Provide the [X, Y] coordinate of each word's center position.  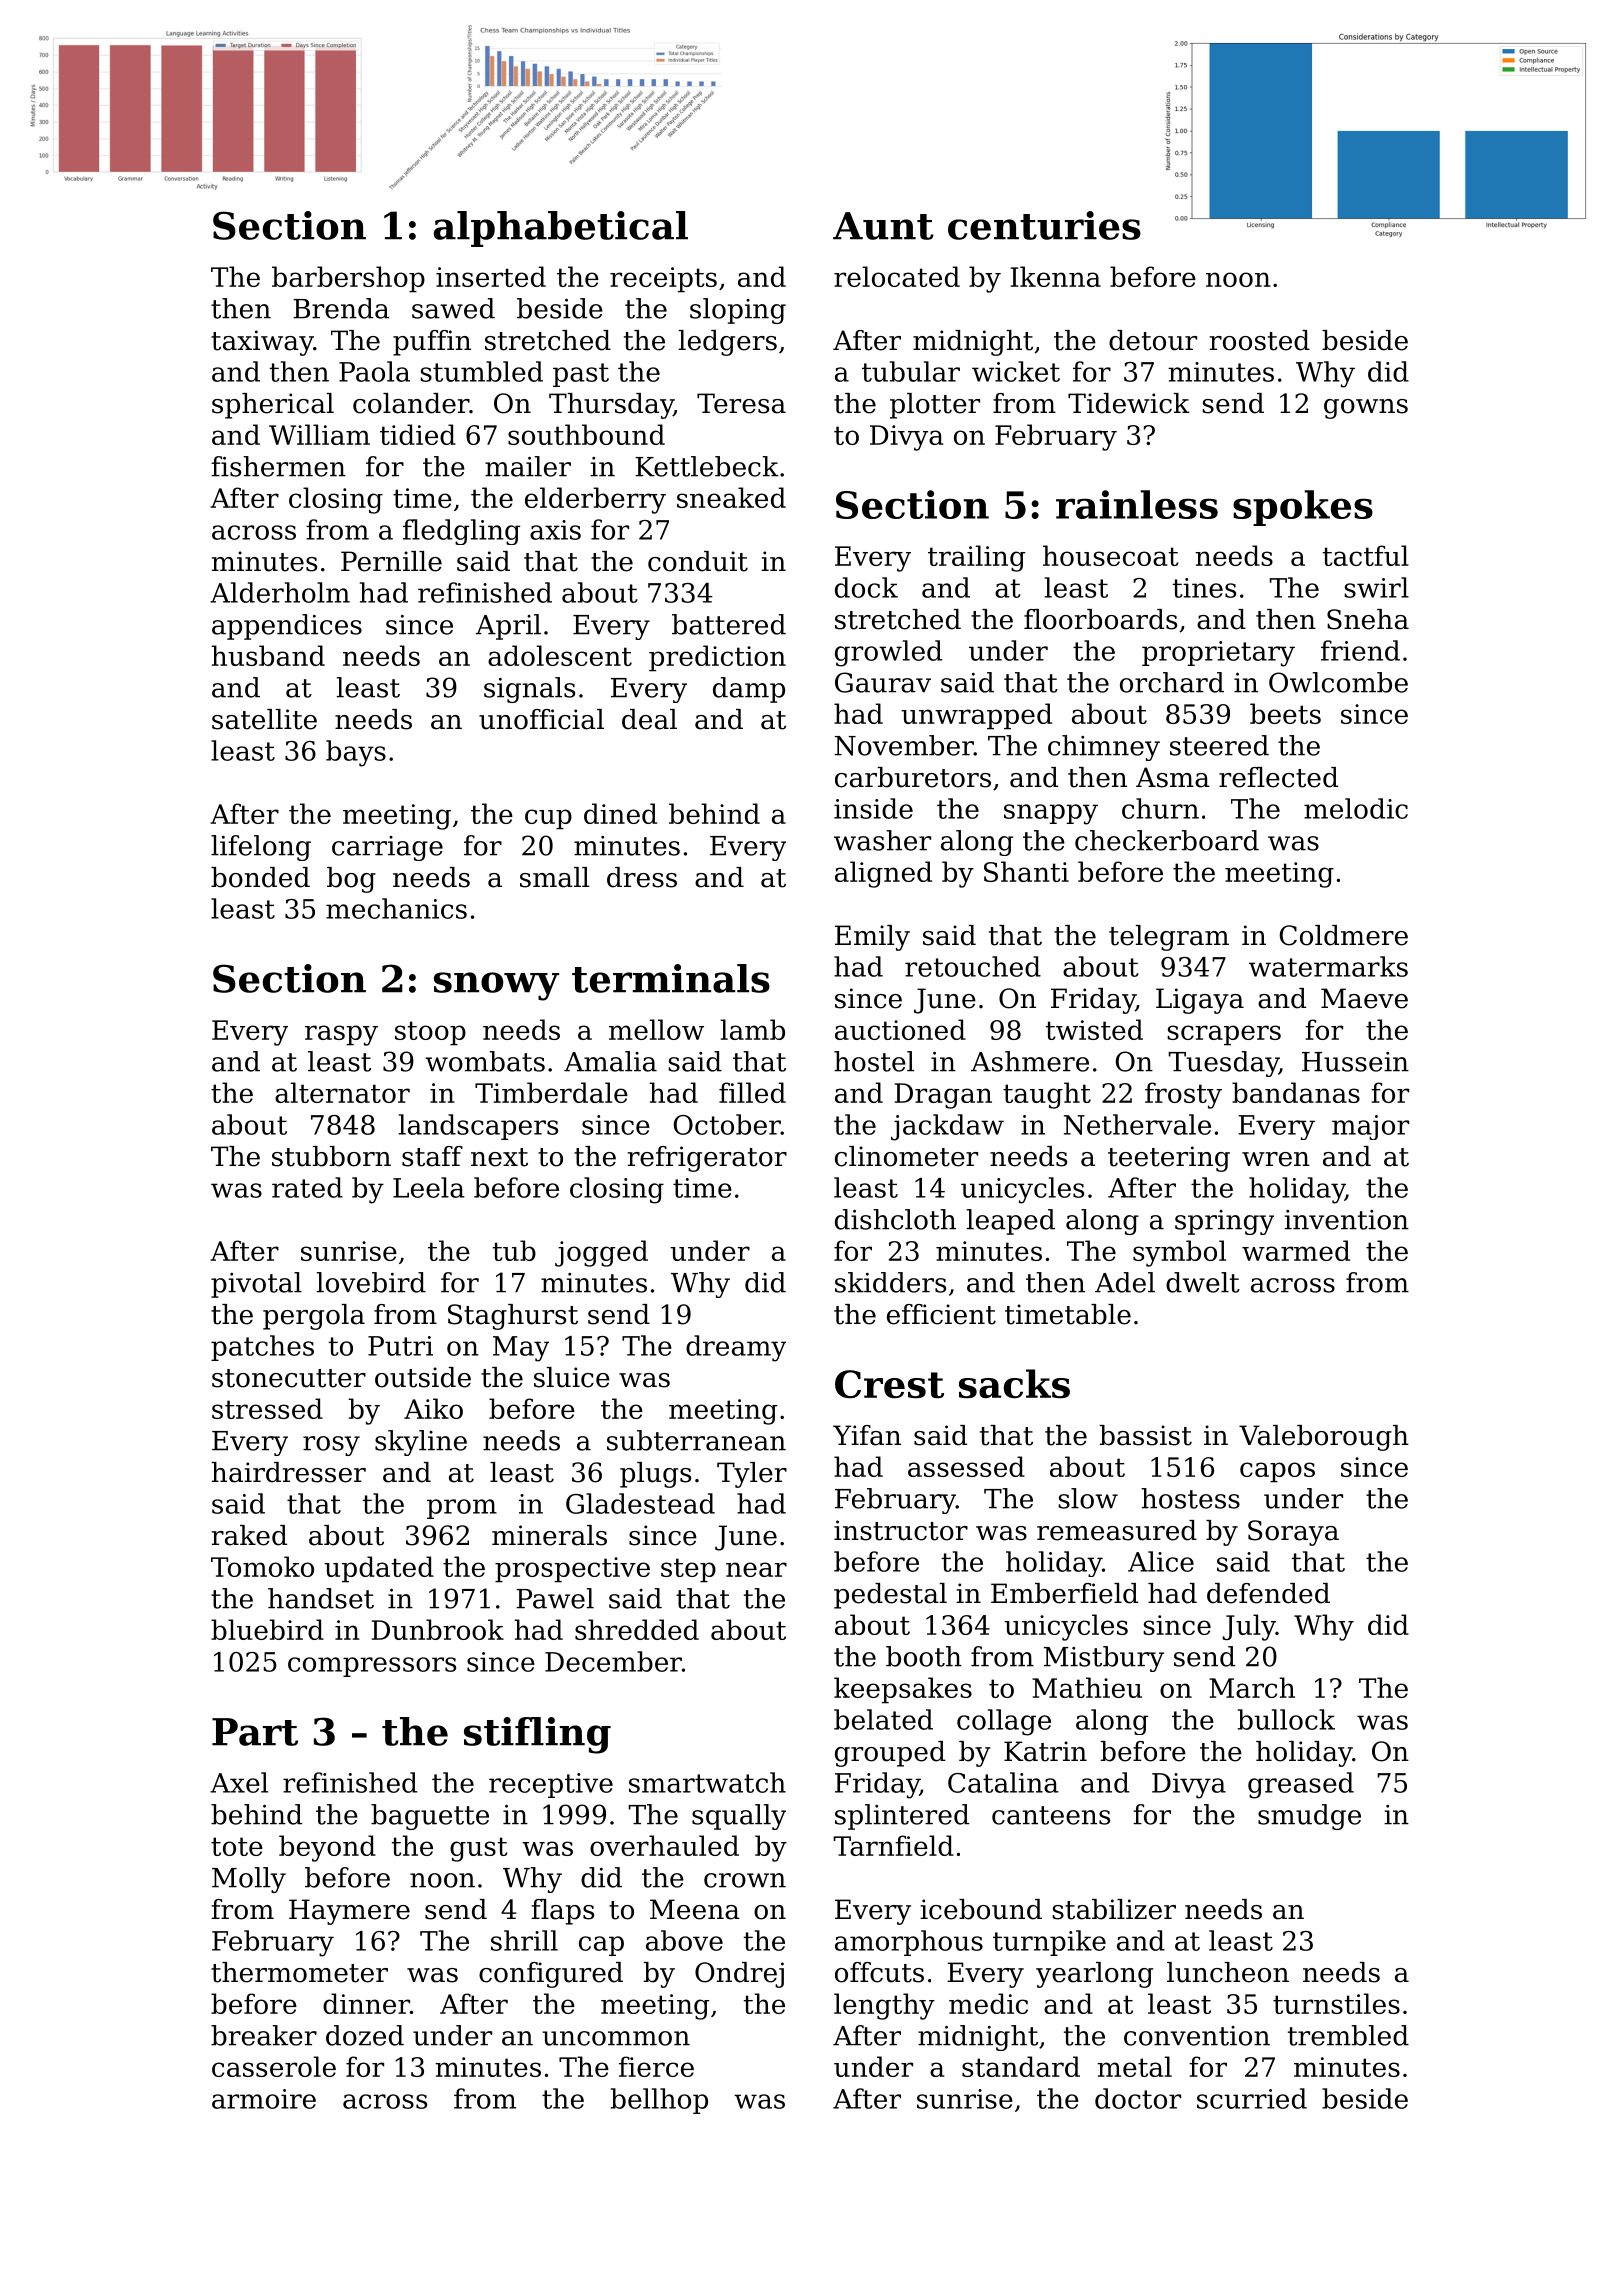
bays [356, 753]
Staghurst [513, 1317]
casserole [274, 2066]
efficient [941, 1314]
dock [866, 587]
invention [1346, 1220]
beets [1285, 713]
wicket [1016, 371]
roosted [1260, 340]
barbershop [348, 279]
